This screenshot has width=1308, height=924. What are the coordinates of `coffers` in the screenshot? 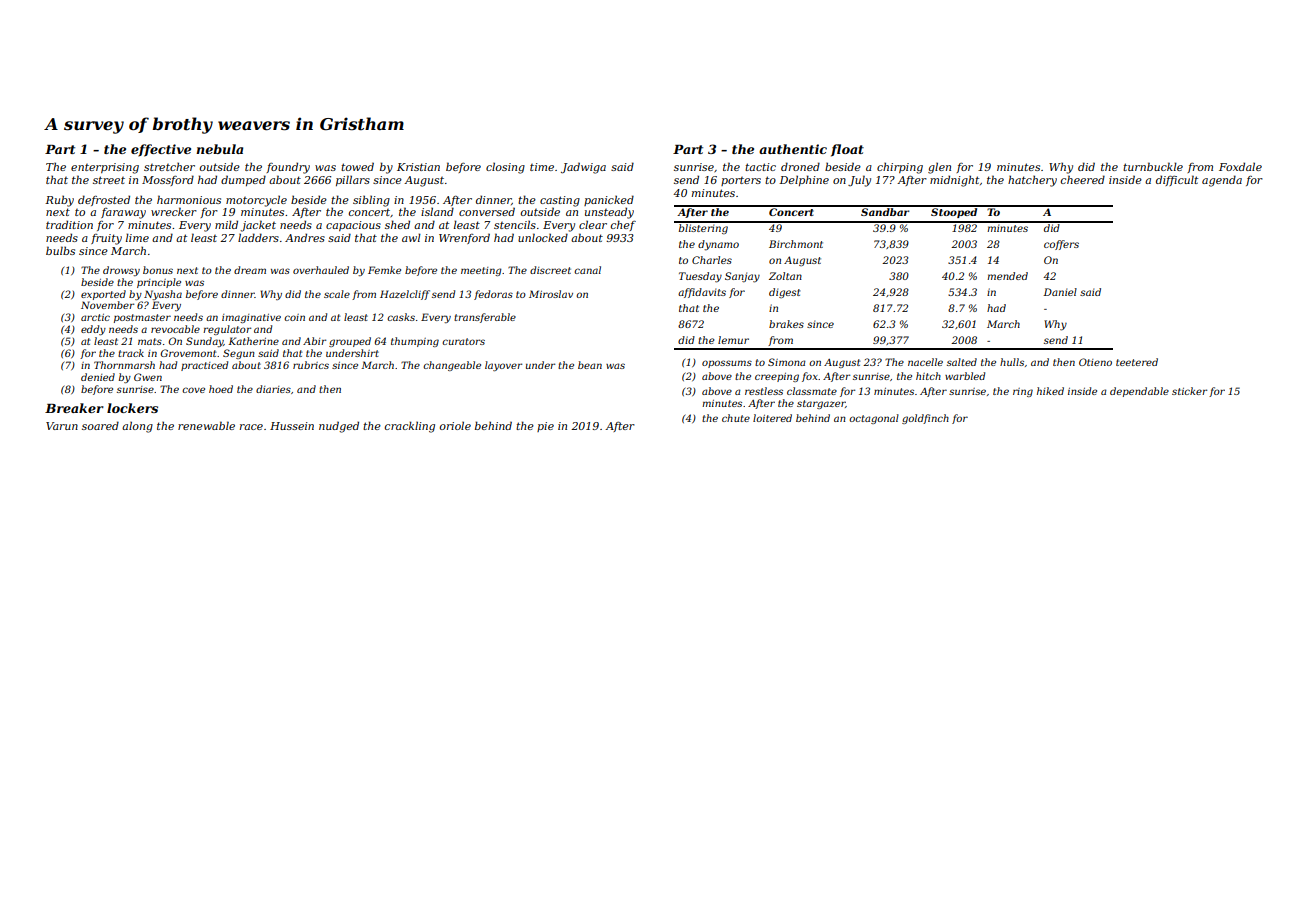 It's located at (1061, 245).
